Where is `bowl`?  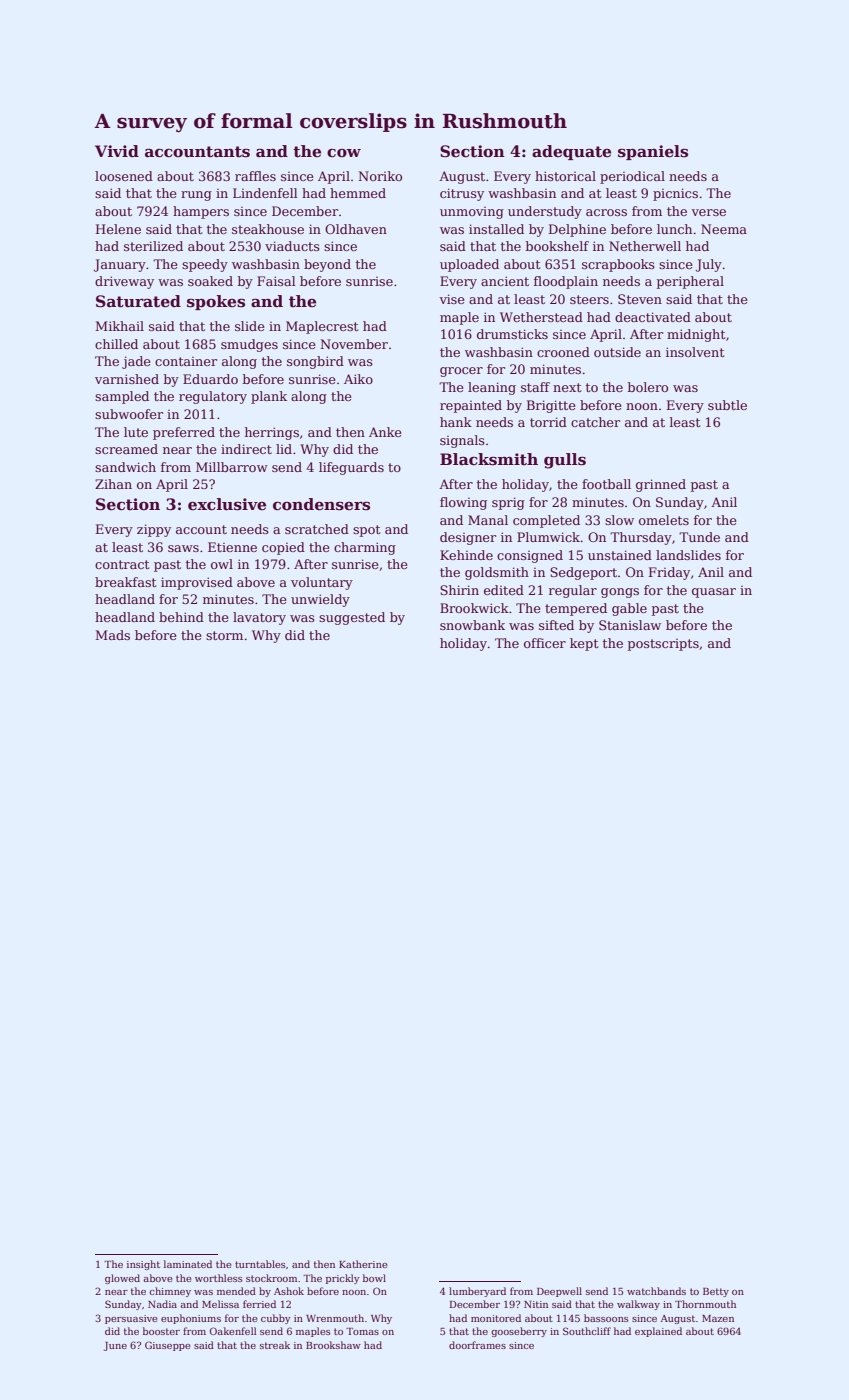 bowl is located at coordinates (374, 1278).
